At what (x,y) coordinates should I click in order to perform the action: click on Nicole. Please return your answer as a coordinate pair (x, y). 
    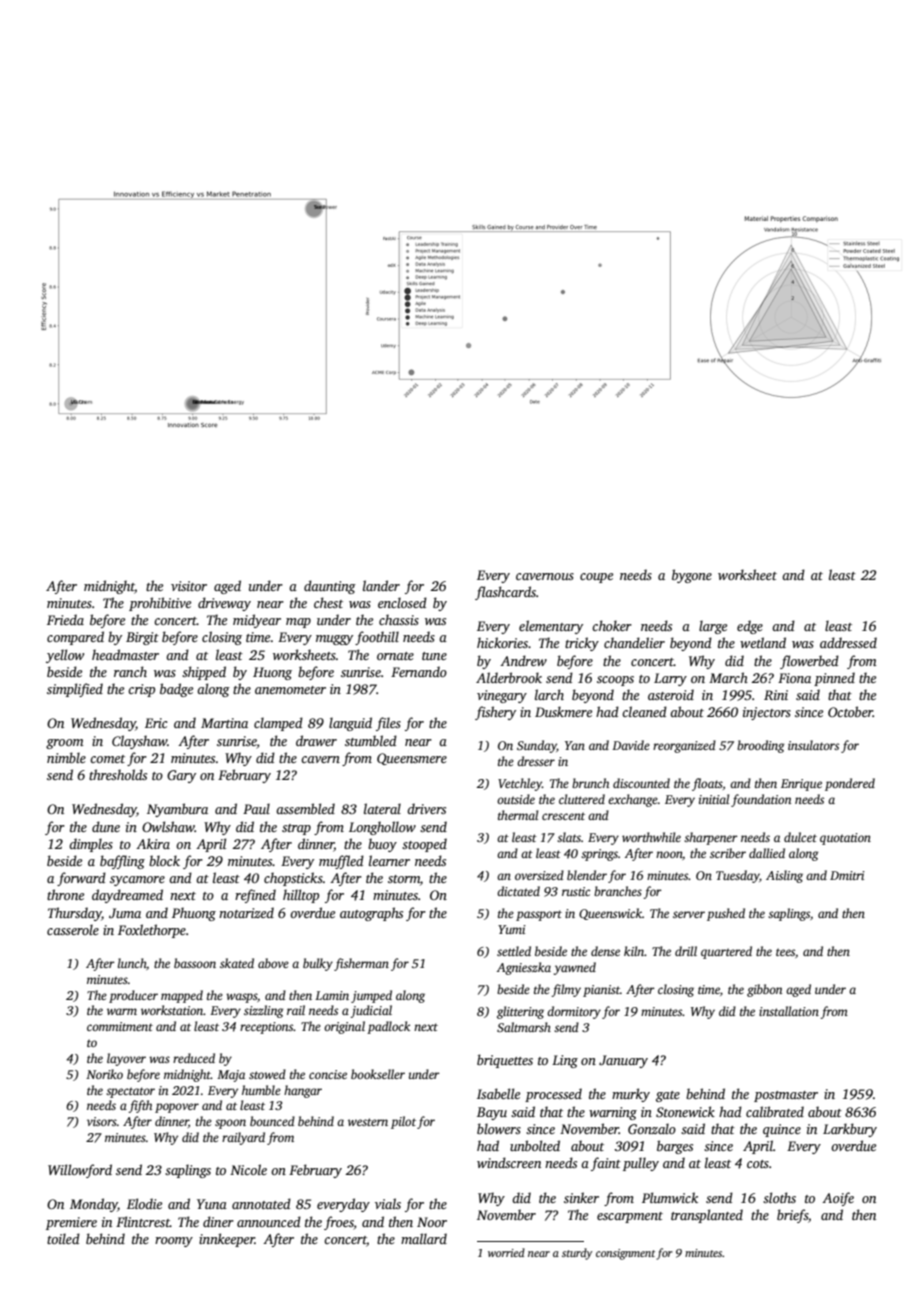
    Looking at the image, I should click on (248, 1169).
